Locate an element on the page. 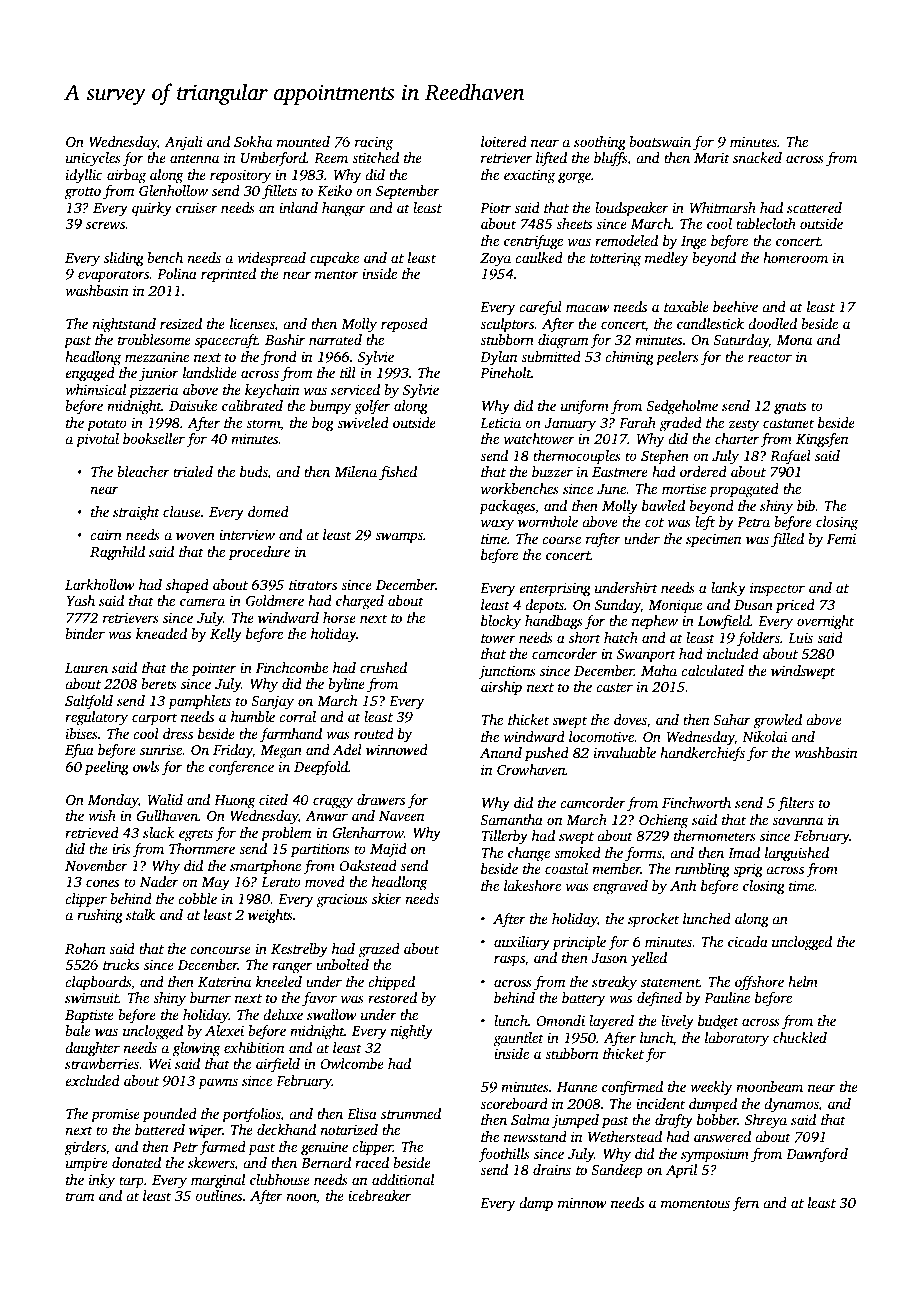 This page has width=924, height=1308. sculptors is located at coordinates (507, 325).
